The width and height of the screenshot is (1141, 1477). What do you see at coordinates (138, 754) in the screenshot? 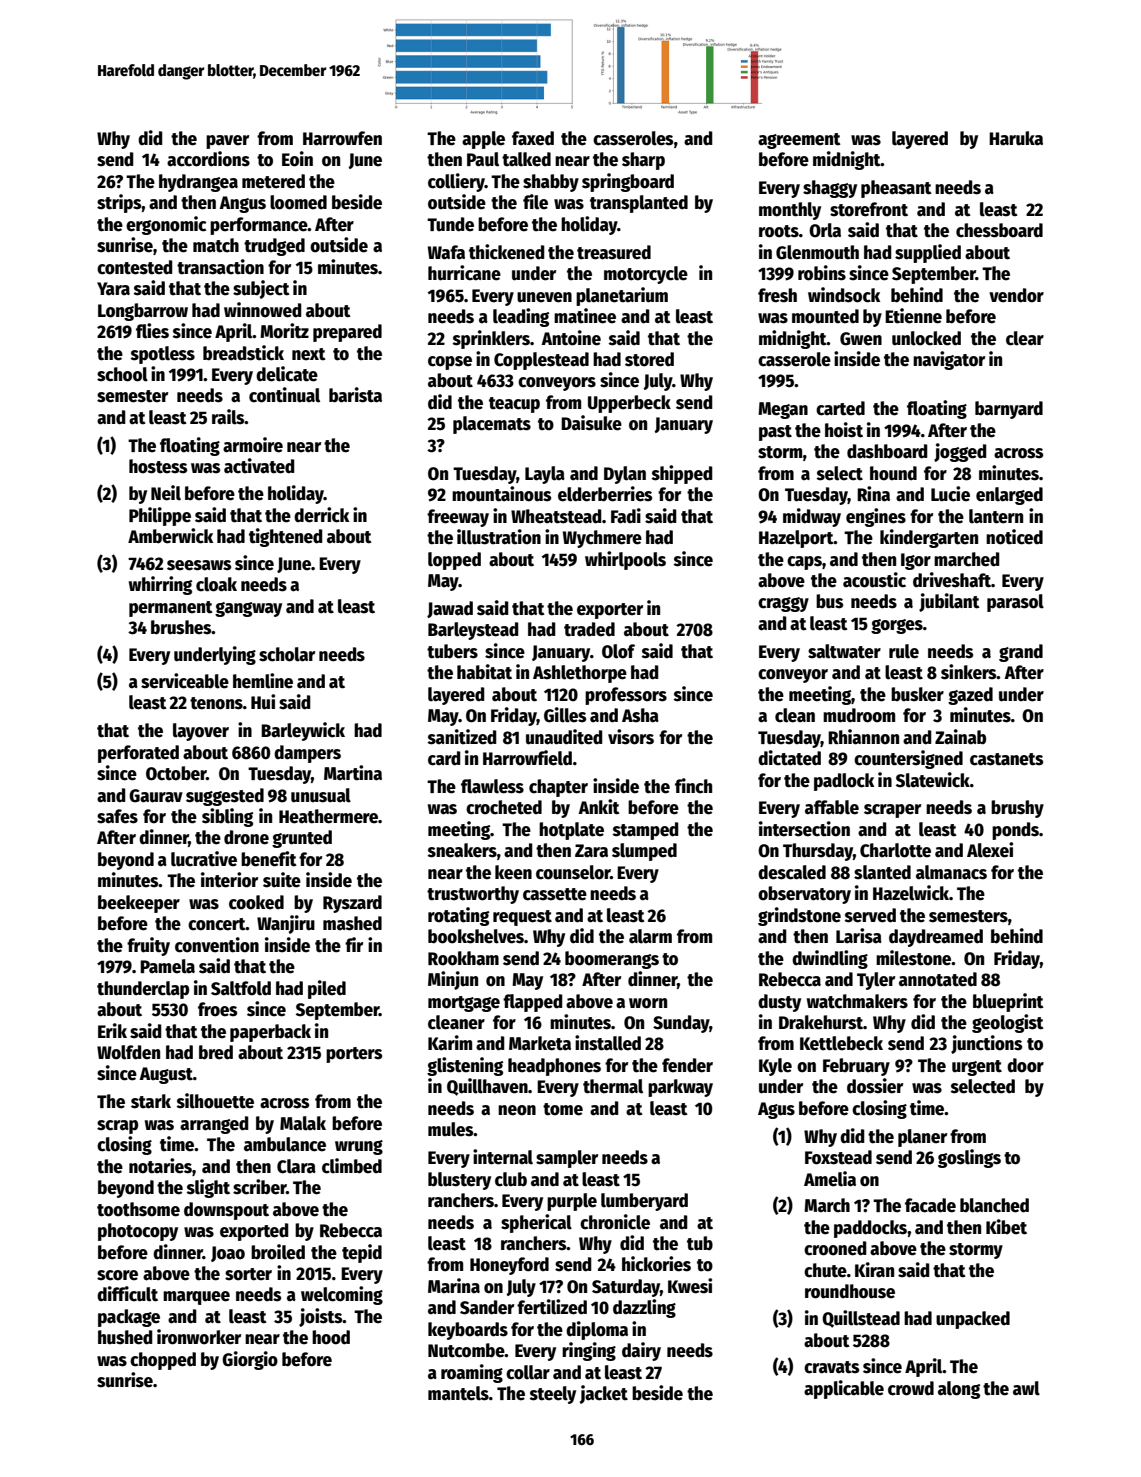
I see `perforated` at bounding box center [138, 754].
